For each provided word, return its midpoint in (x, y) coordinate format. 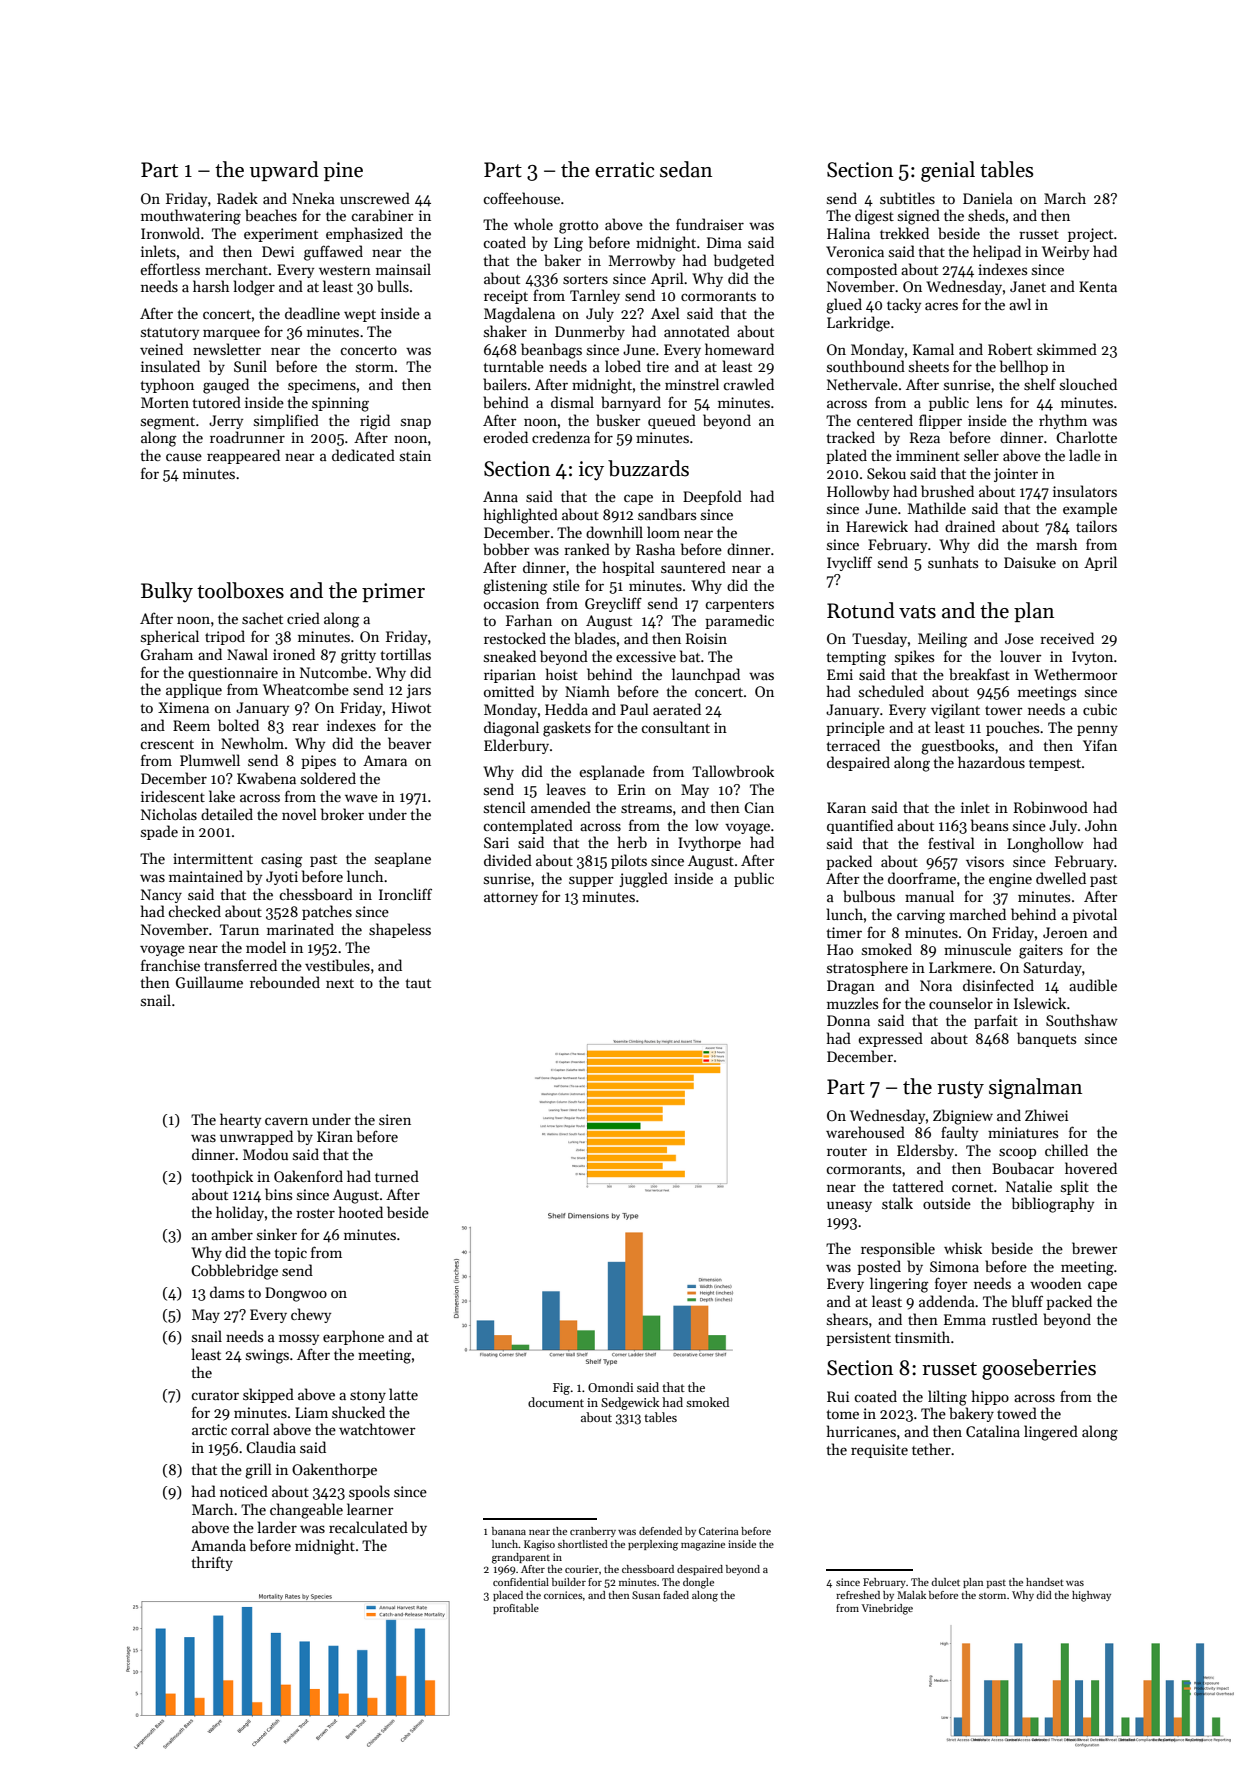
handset (1045, 1582)
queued (672, 421)
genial (948, 171)
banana (509, 1531)
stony (368, 1397)
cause (184, 457)
